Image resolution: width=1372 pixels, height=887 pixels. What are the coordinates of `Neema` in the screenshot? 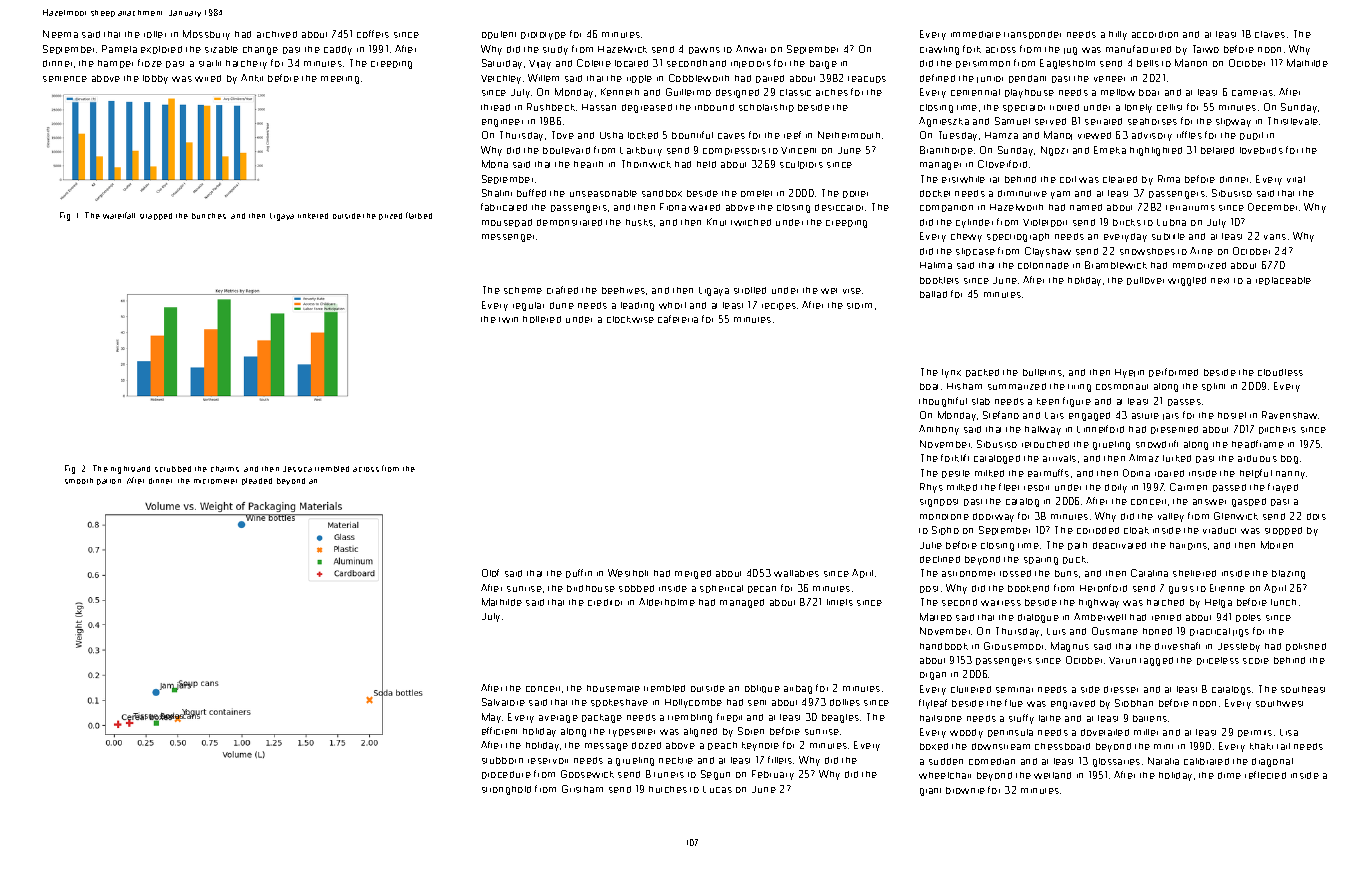 It's located at (60, 34).
